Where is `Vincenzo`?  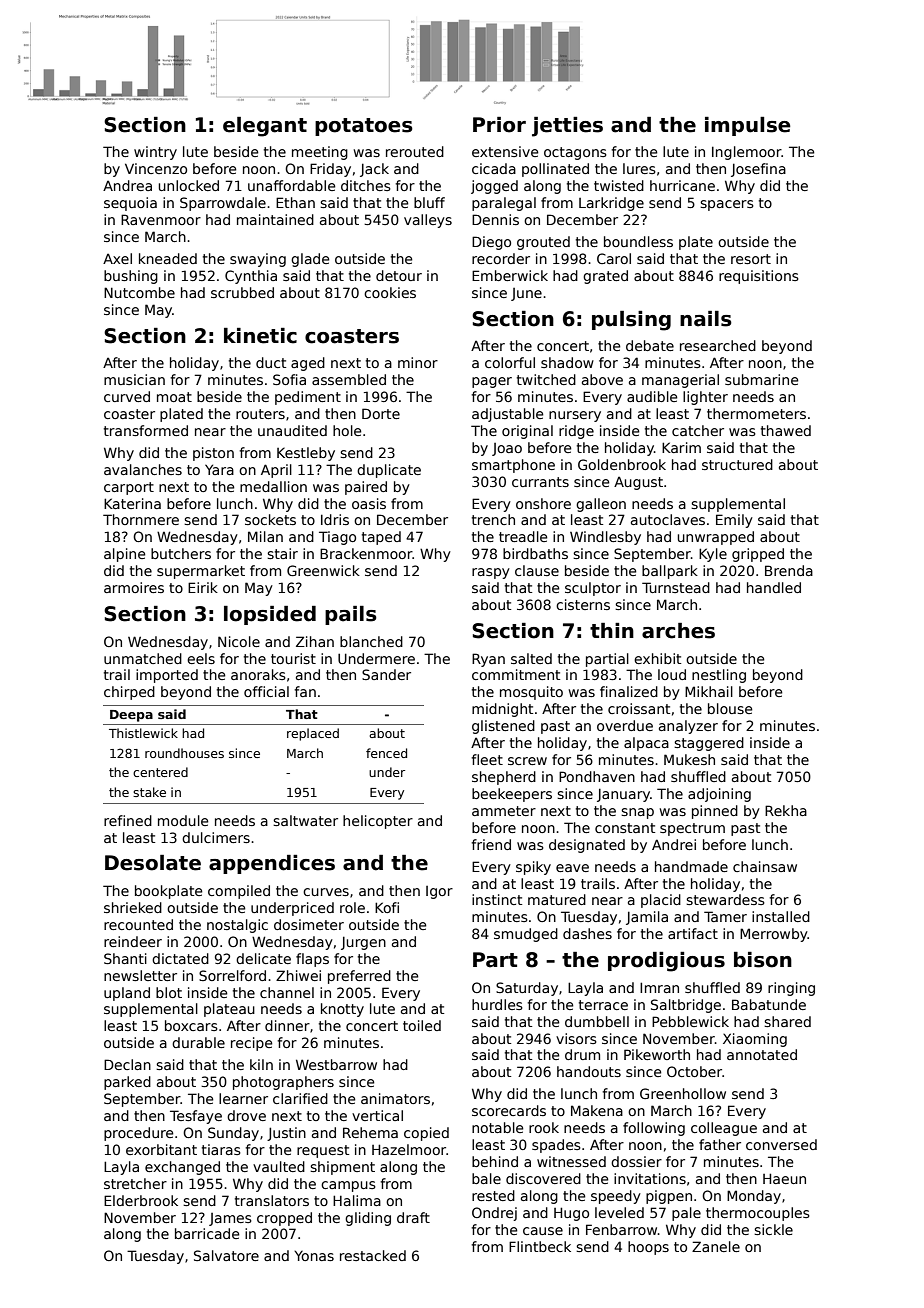
Vincenzo is located at coordinates (156, 168).
